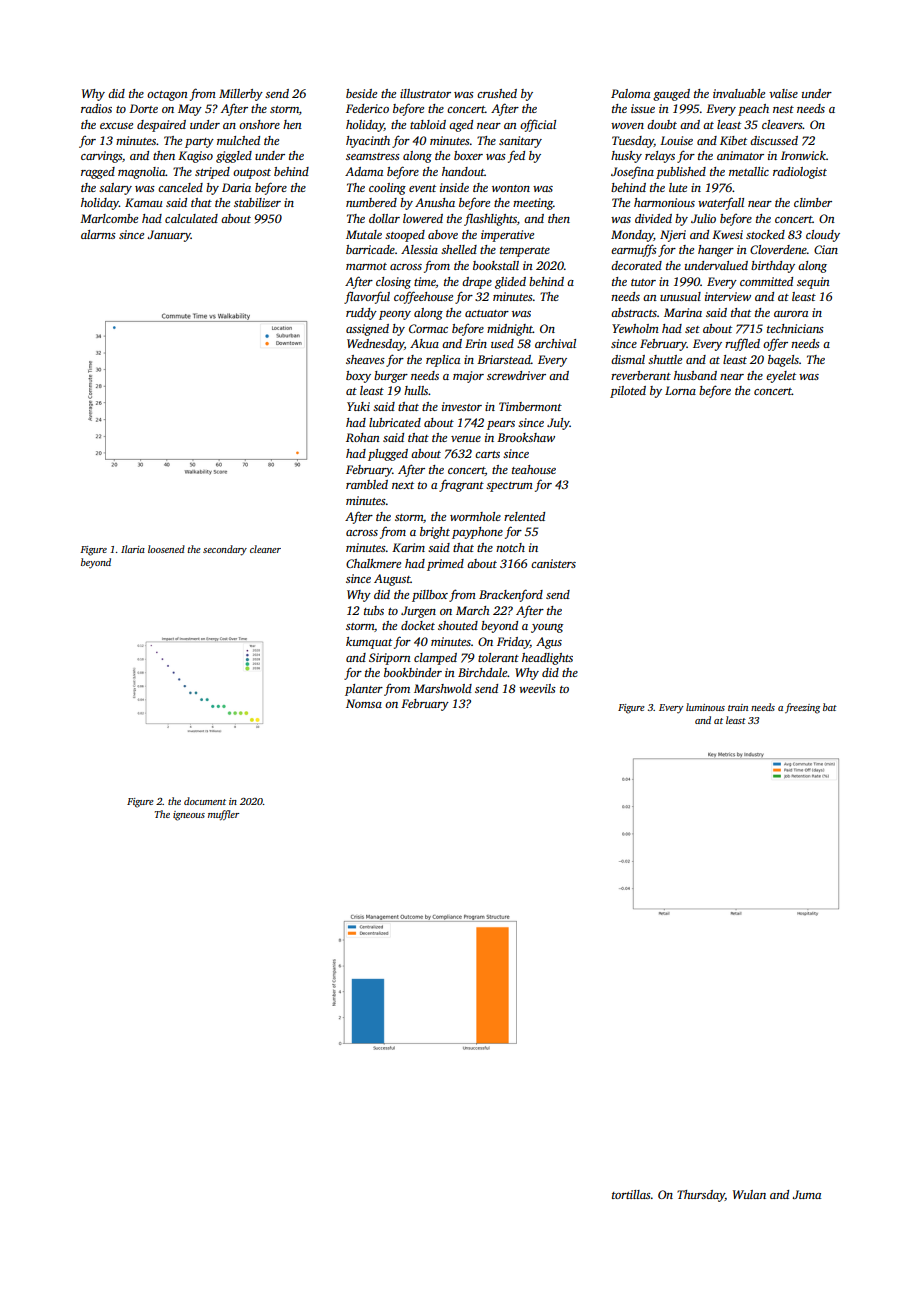 The image size is (924, 1308). I want to click on radios, so click(96, 108).
